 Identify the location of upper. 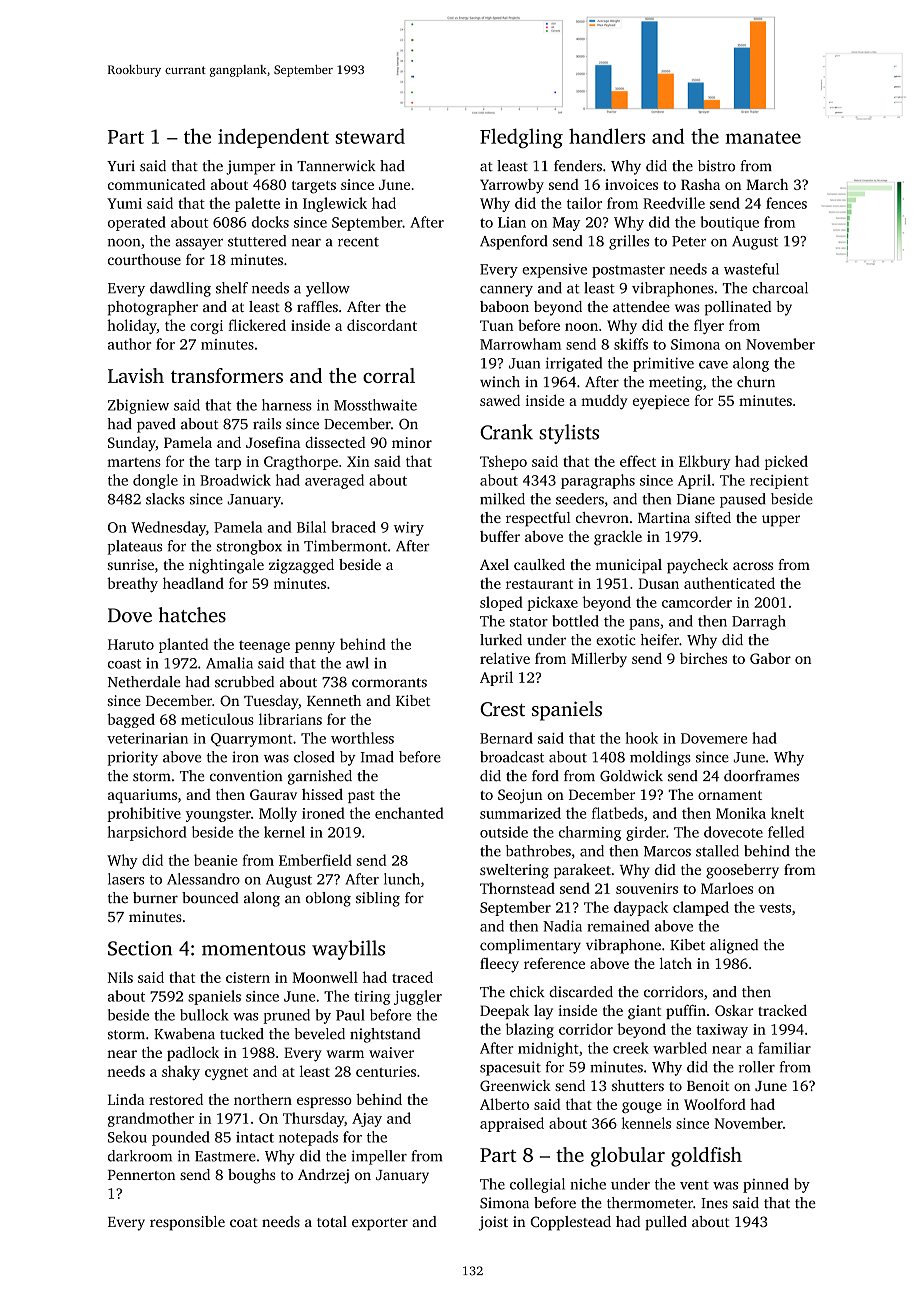
(781, 521).
